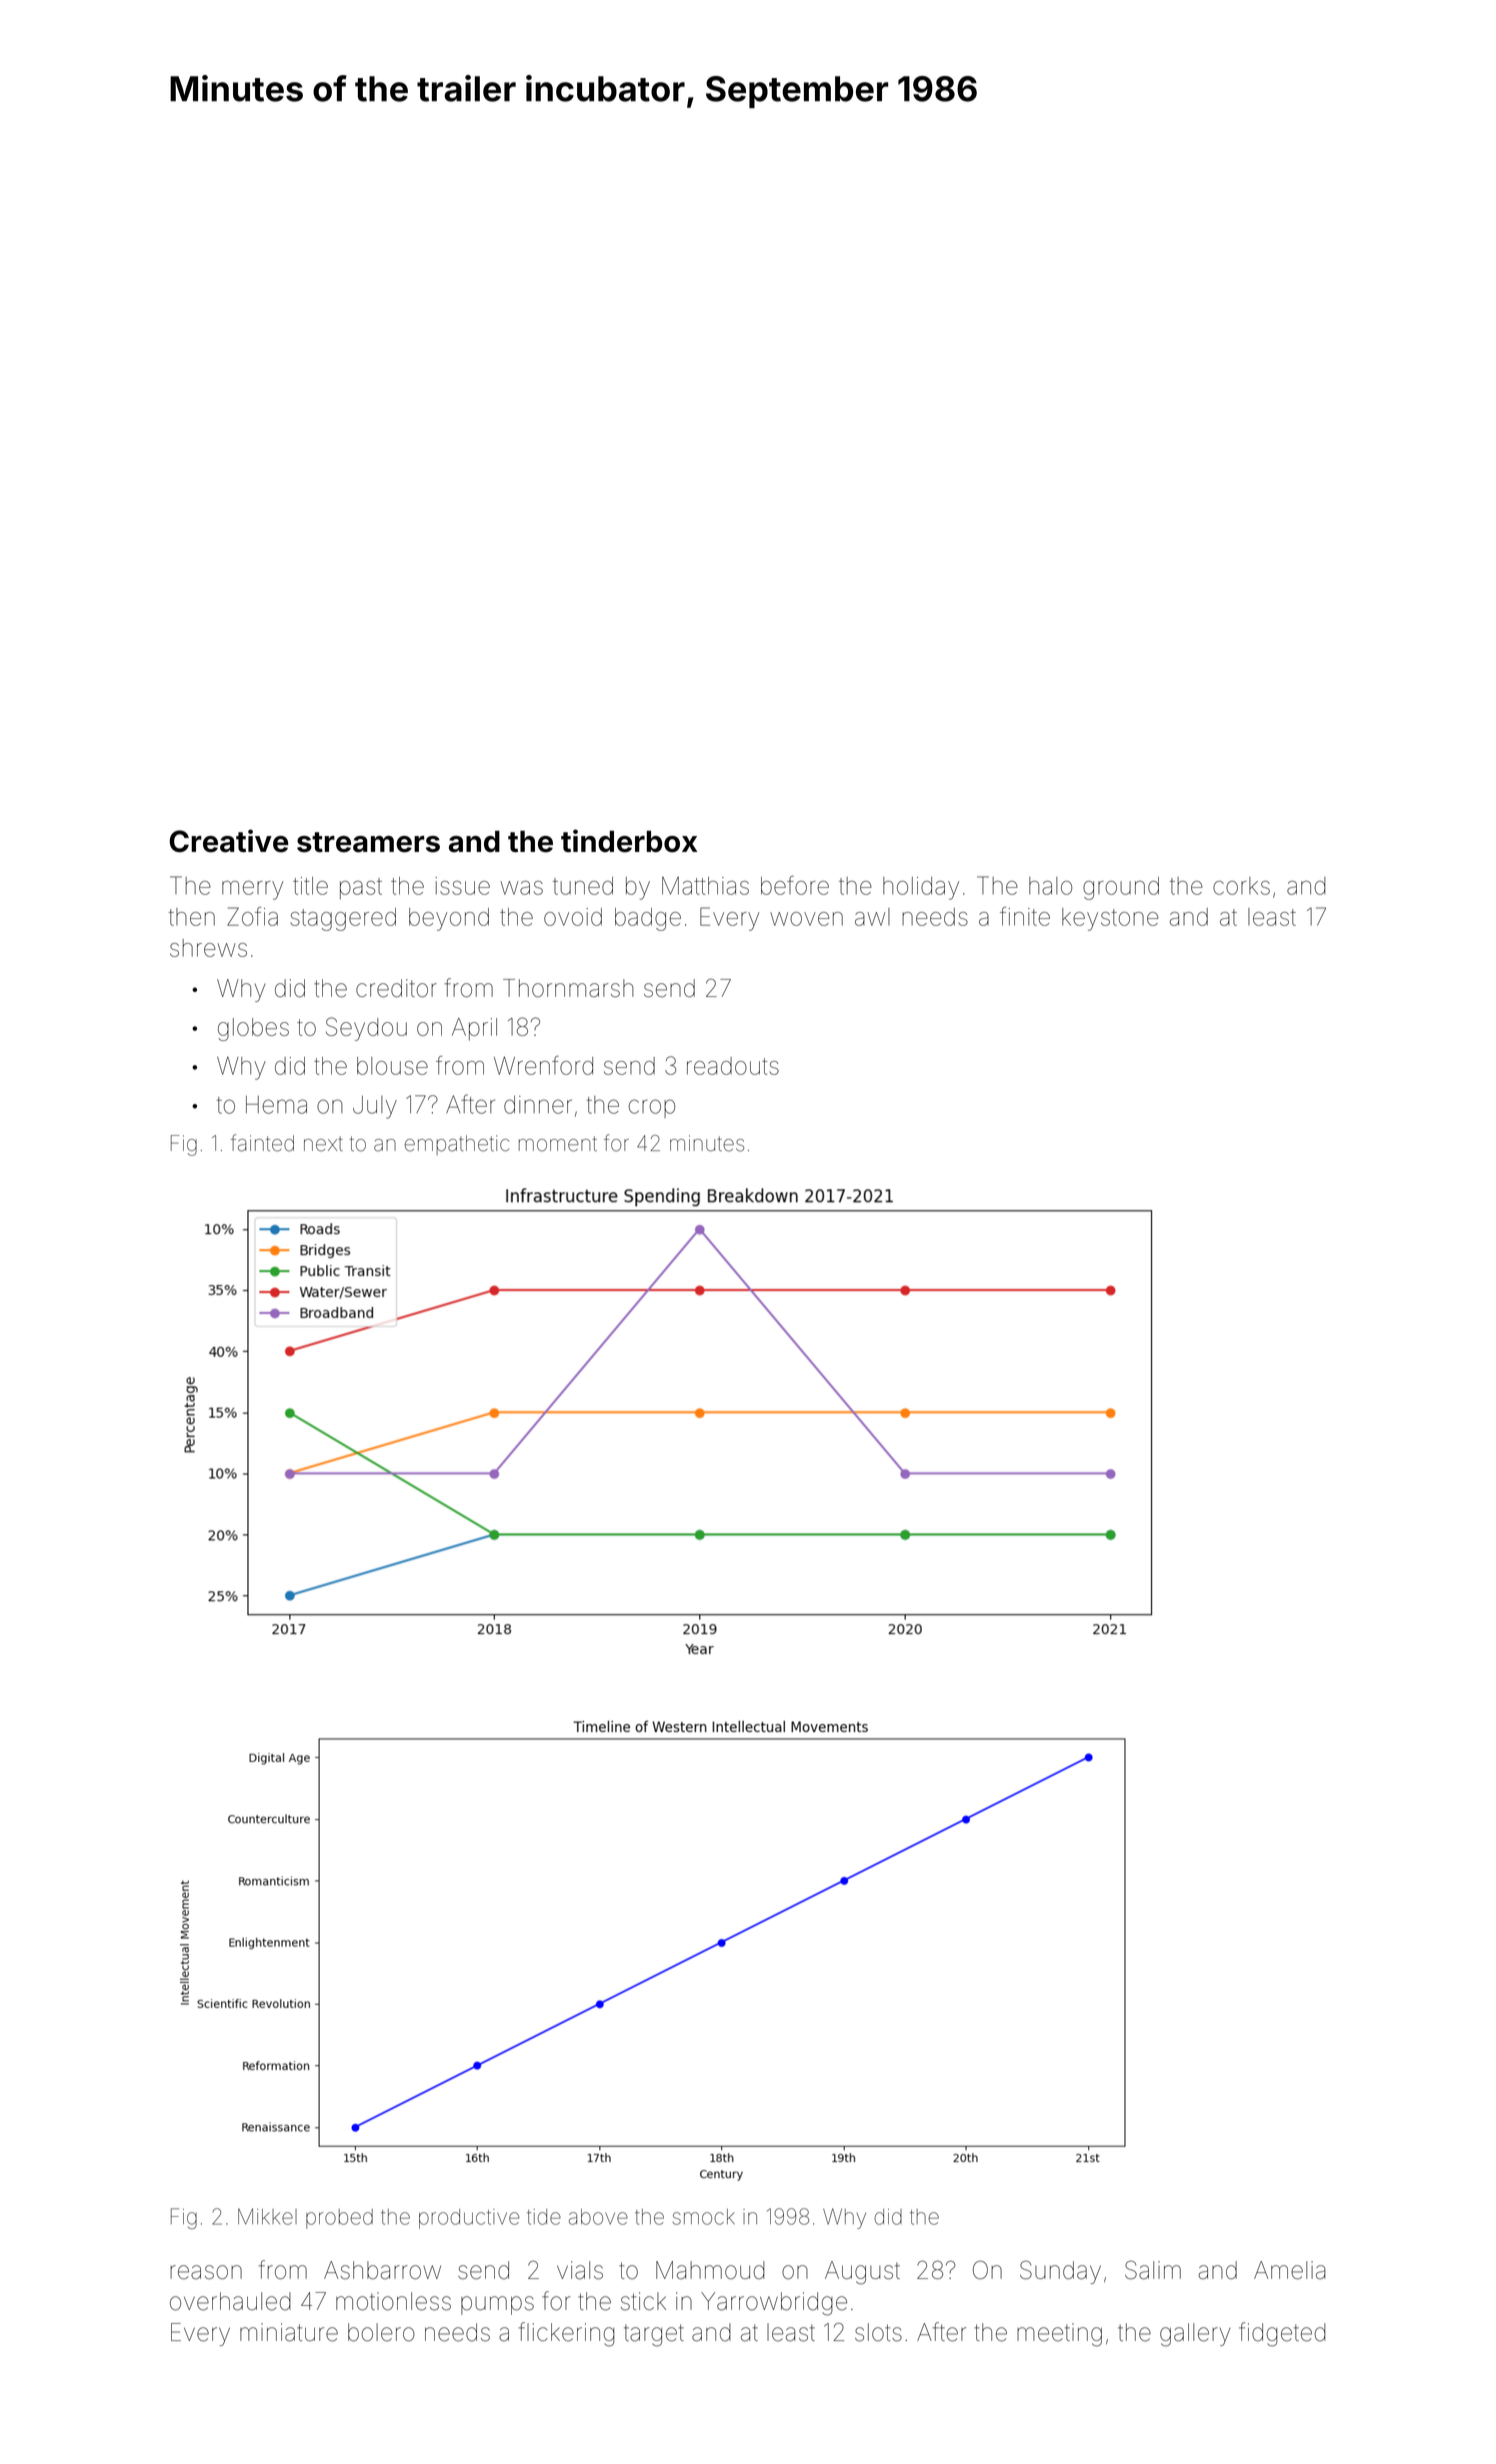 This page has width=1496, height=2464. Describe the element at coordinates (538, 1105) in the page. I see `dinner` at that location.
